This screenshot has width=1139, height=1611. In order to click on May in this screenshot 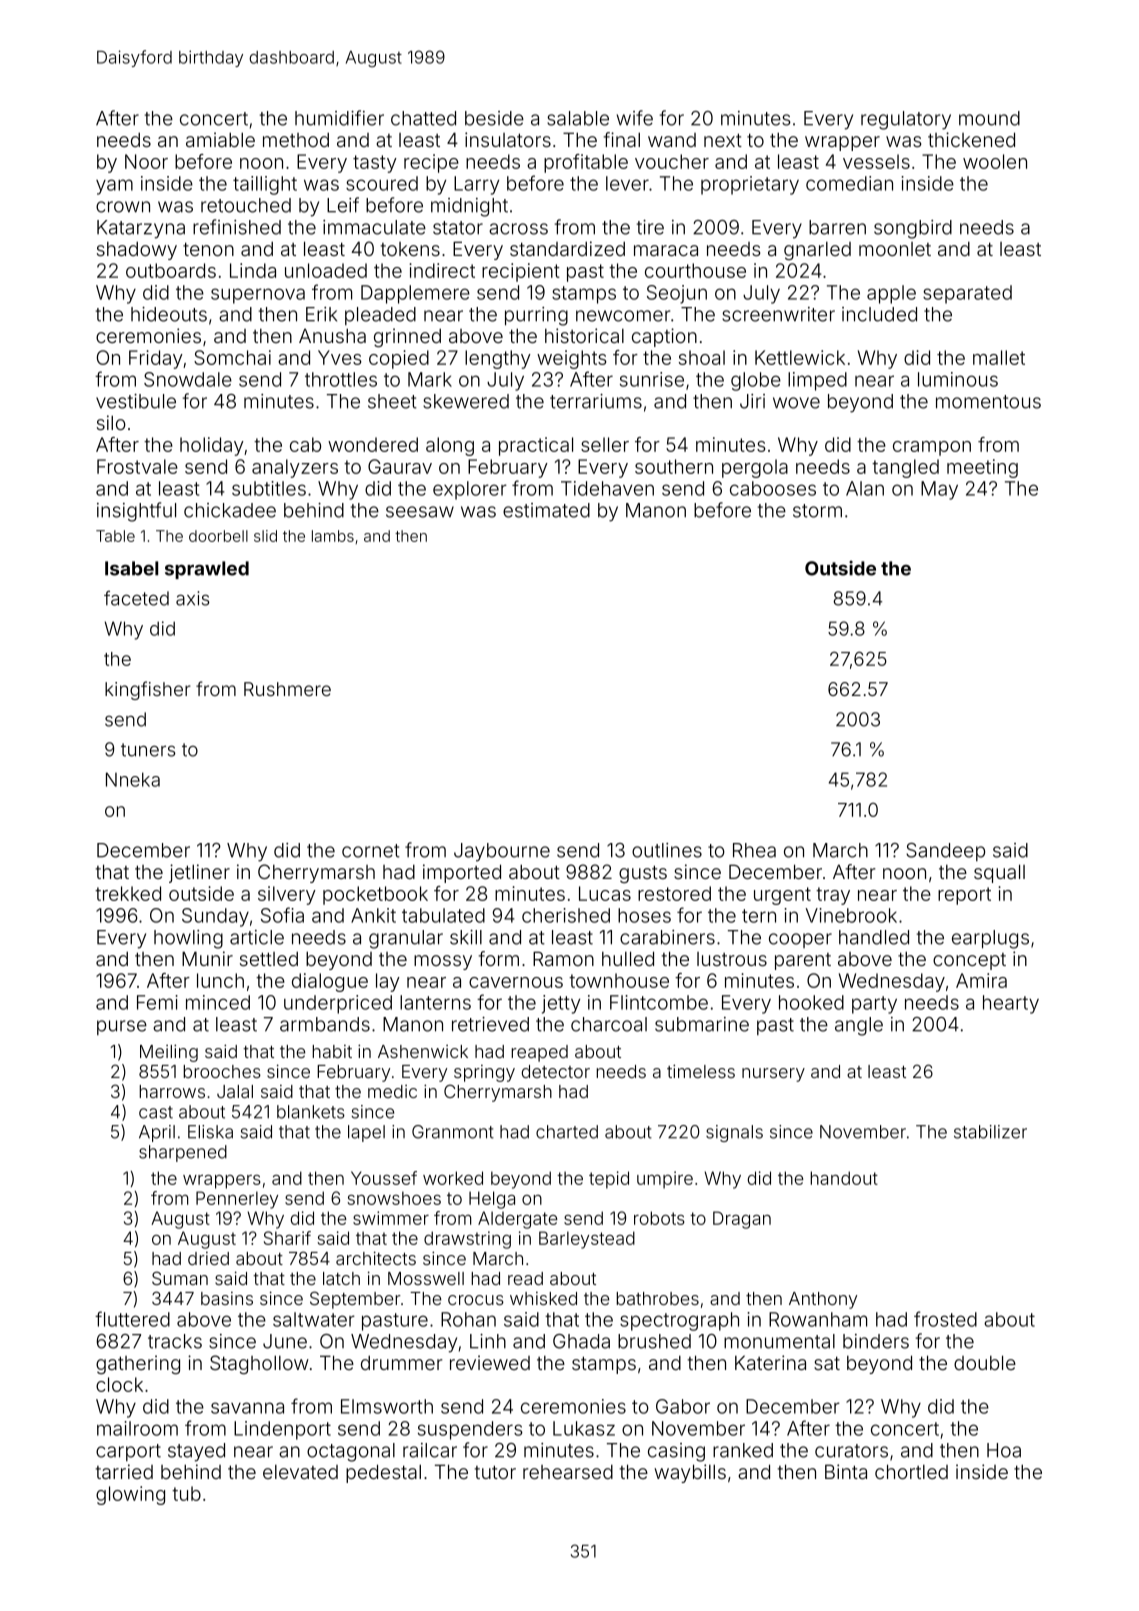, I will do `click(939, 490)`.
